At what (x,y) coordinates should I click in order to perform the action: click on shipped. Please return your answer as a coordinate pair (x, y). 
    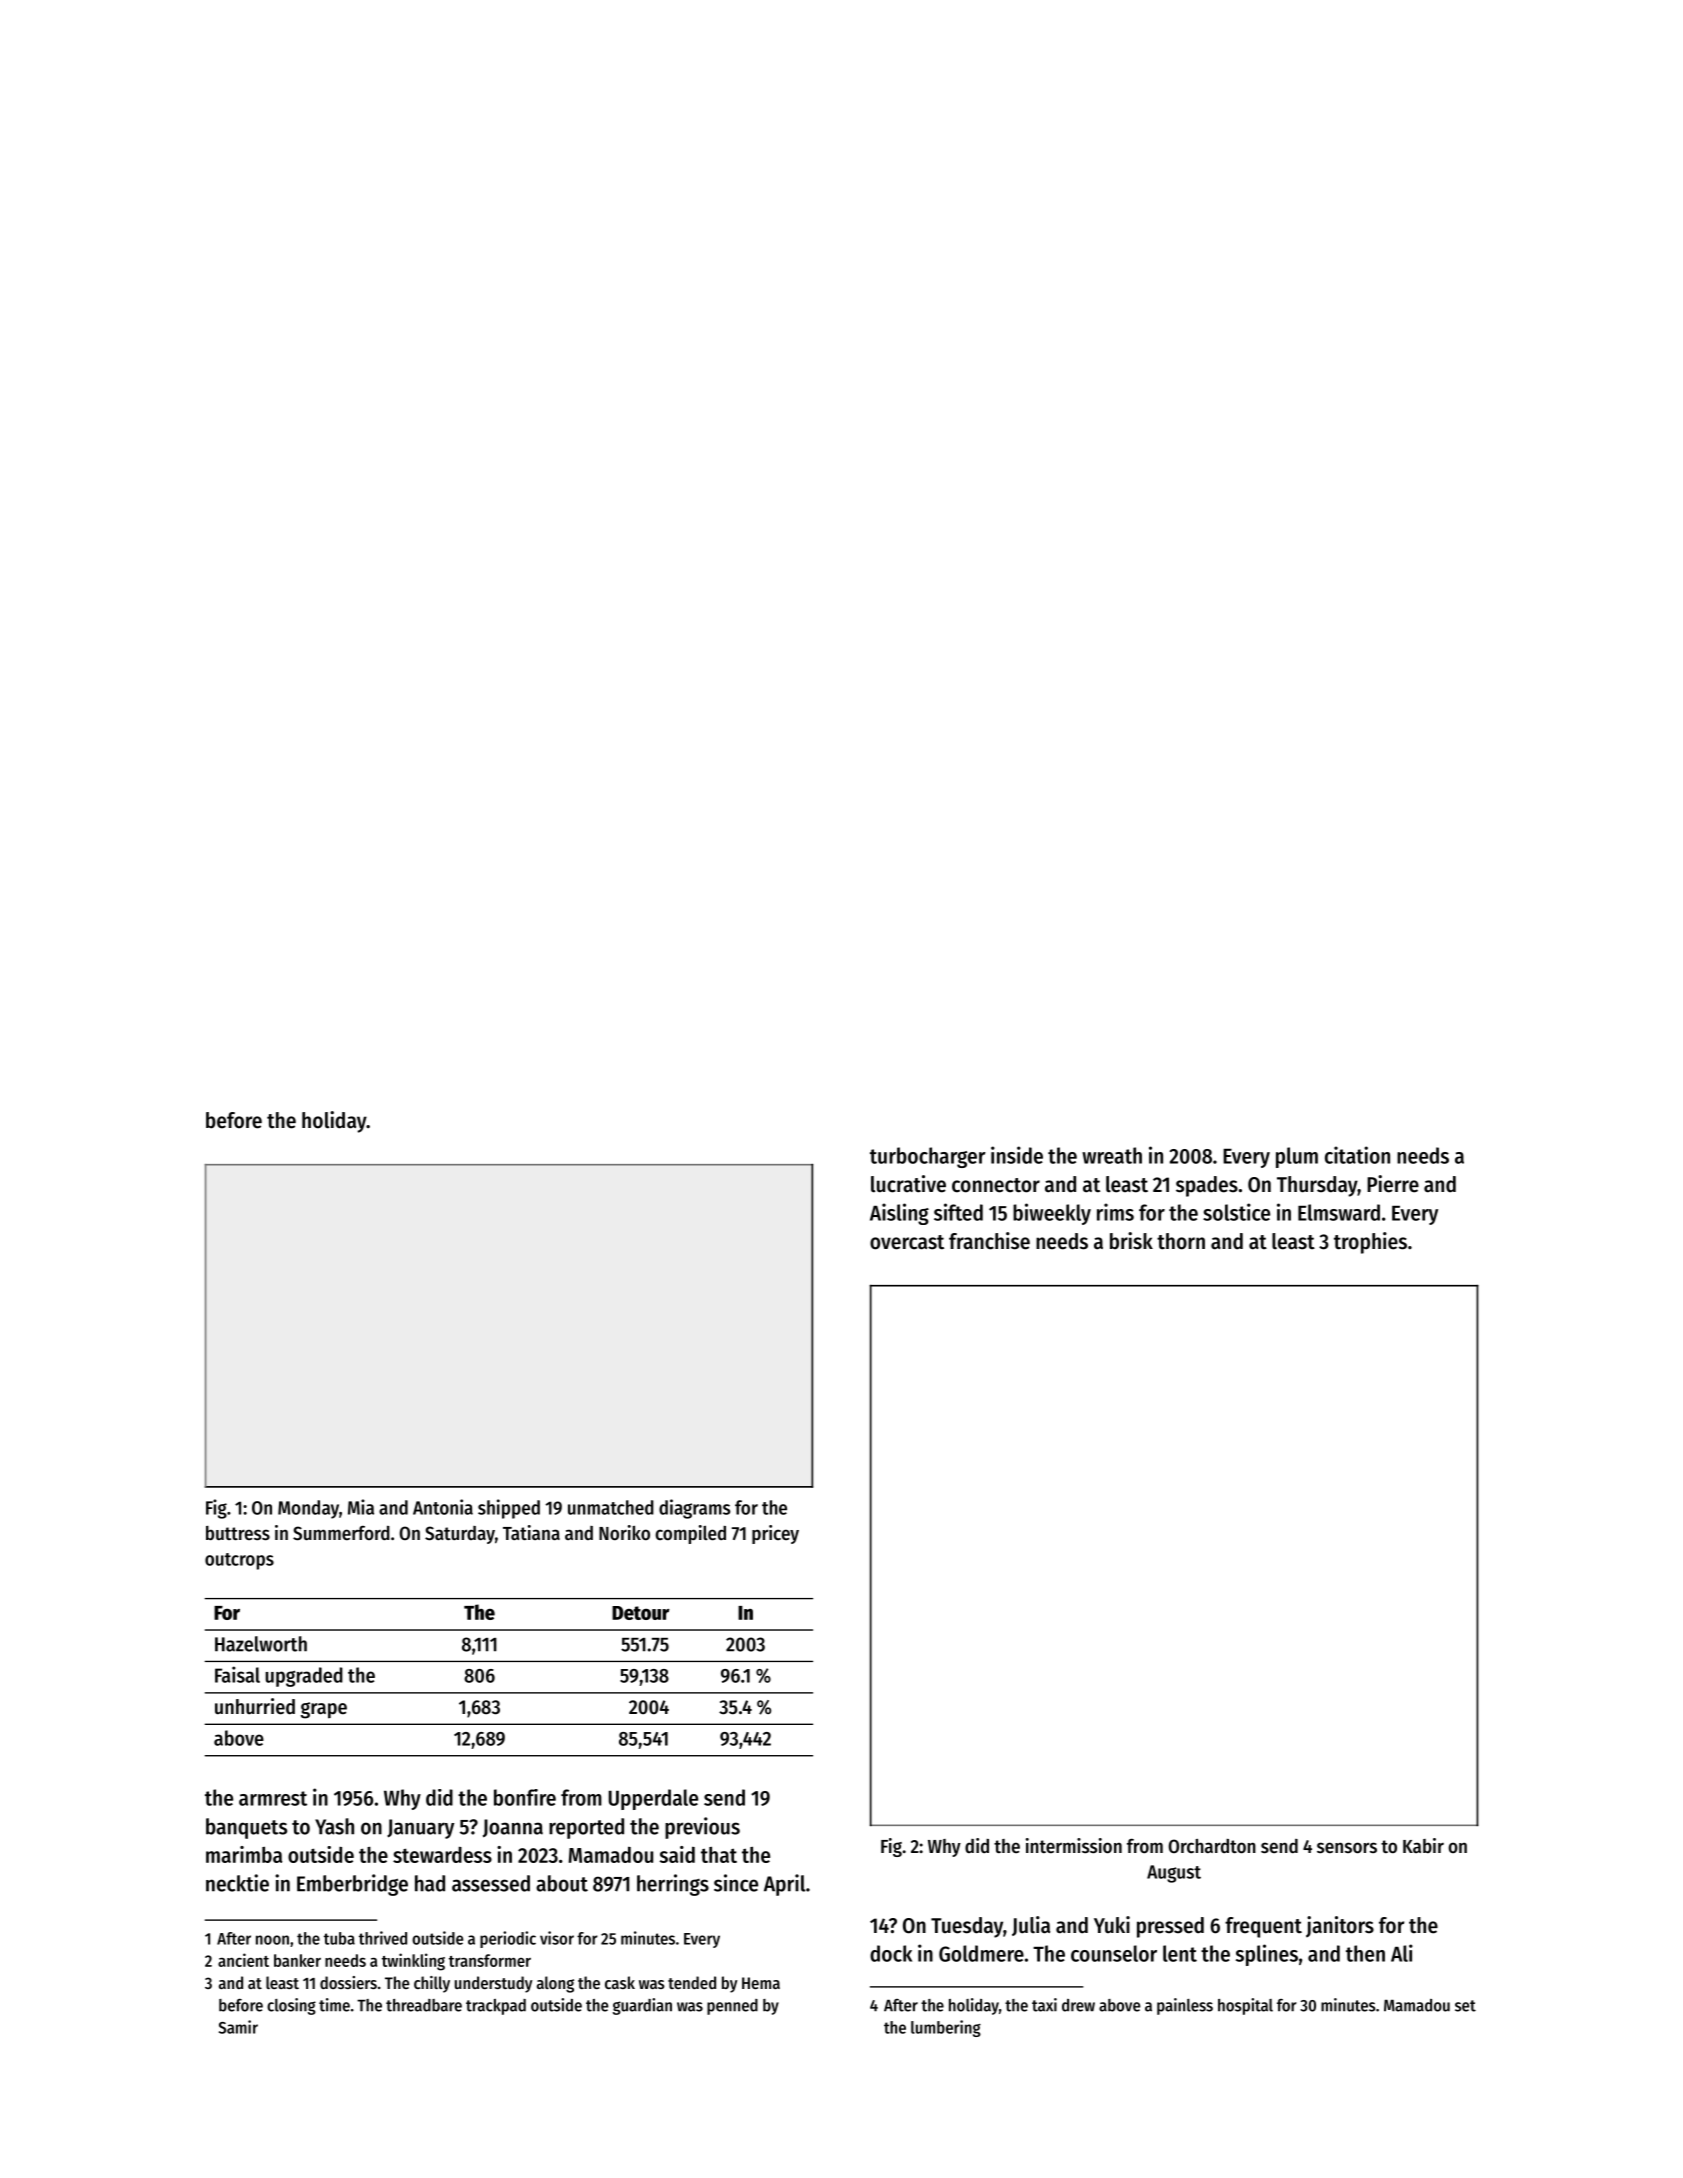
    Looking at the image, I should click on (509, 1509).
